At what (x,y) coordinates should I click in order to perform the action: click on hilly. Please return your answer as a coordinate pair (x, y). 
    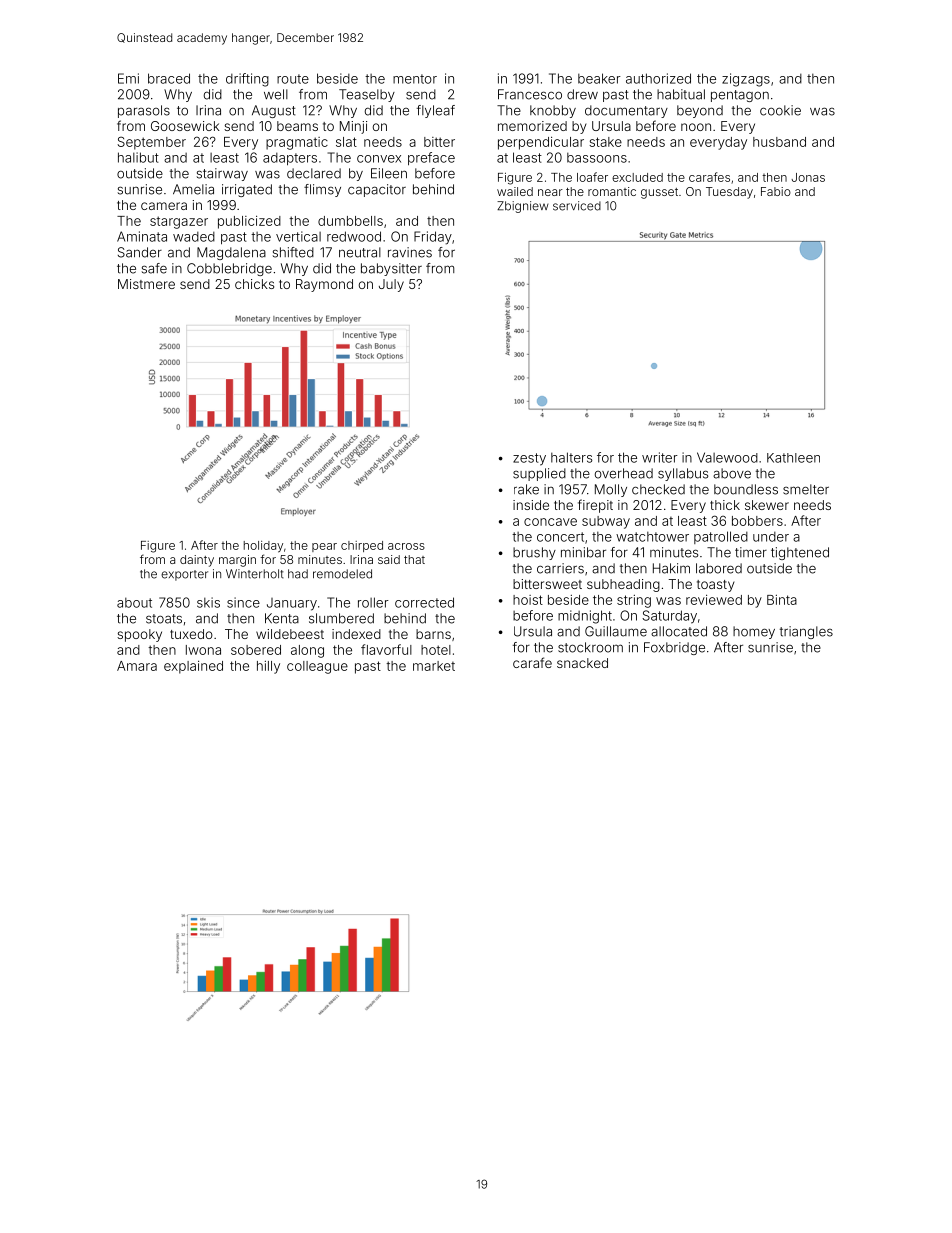
    Looking at the image, I should click on (268, 667).
